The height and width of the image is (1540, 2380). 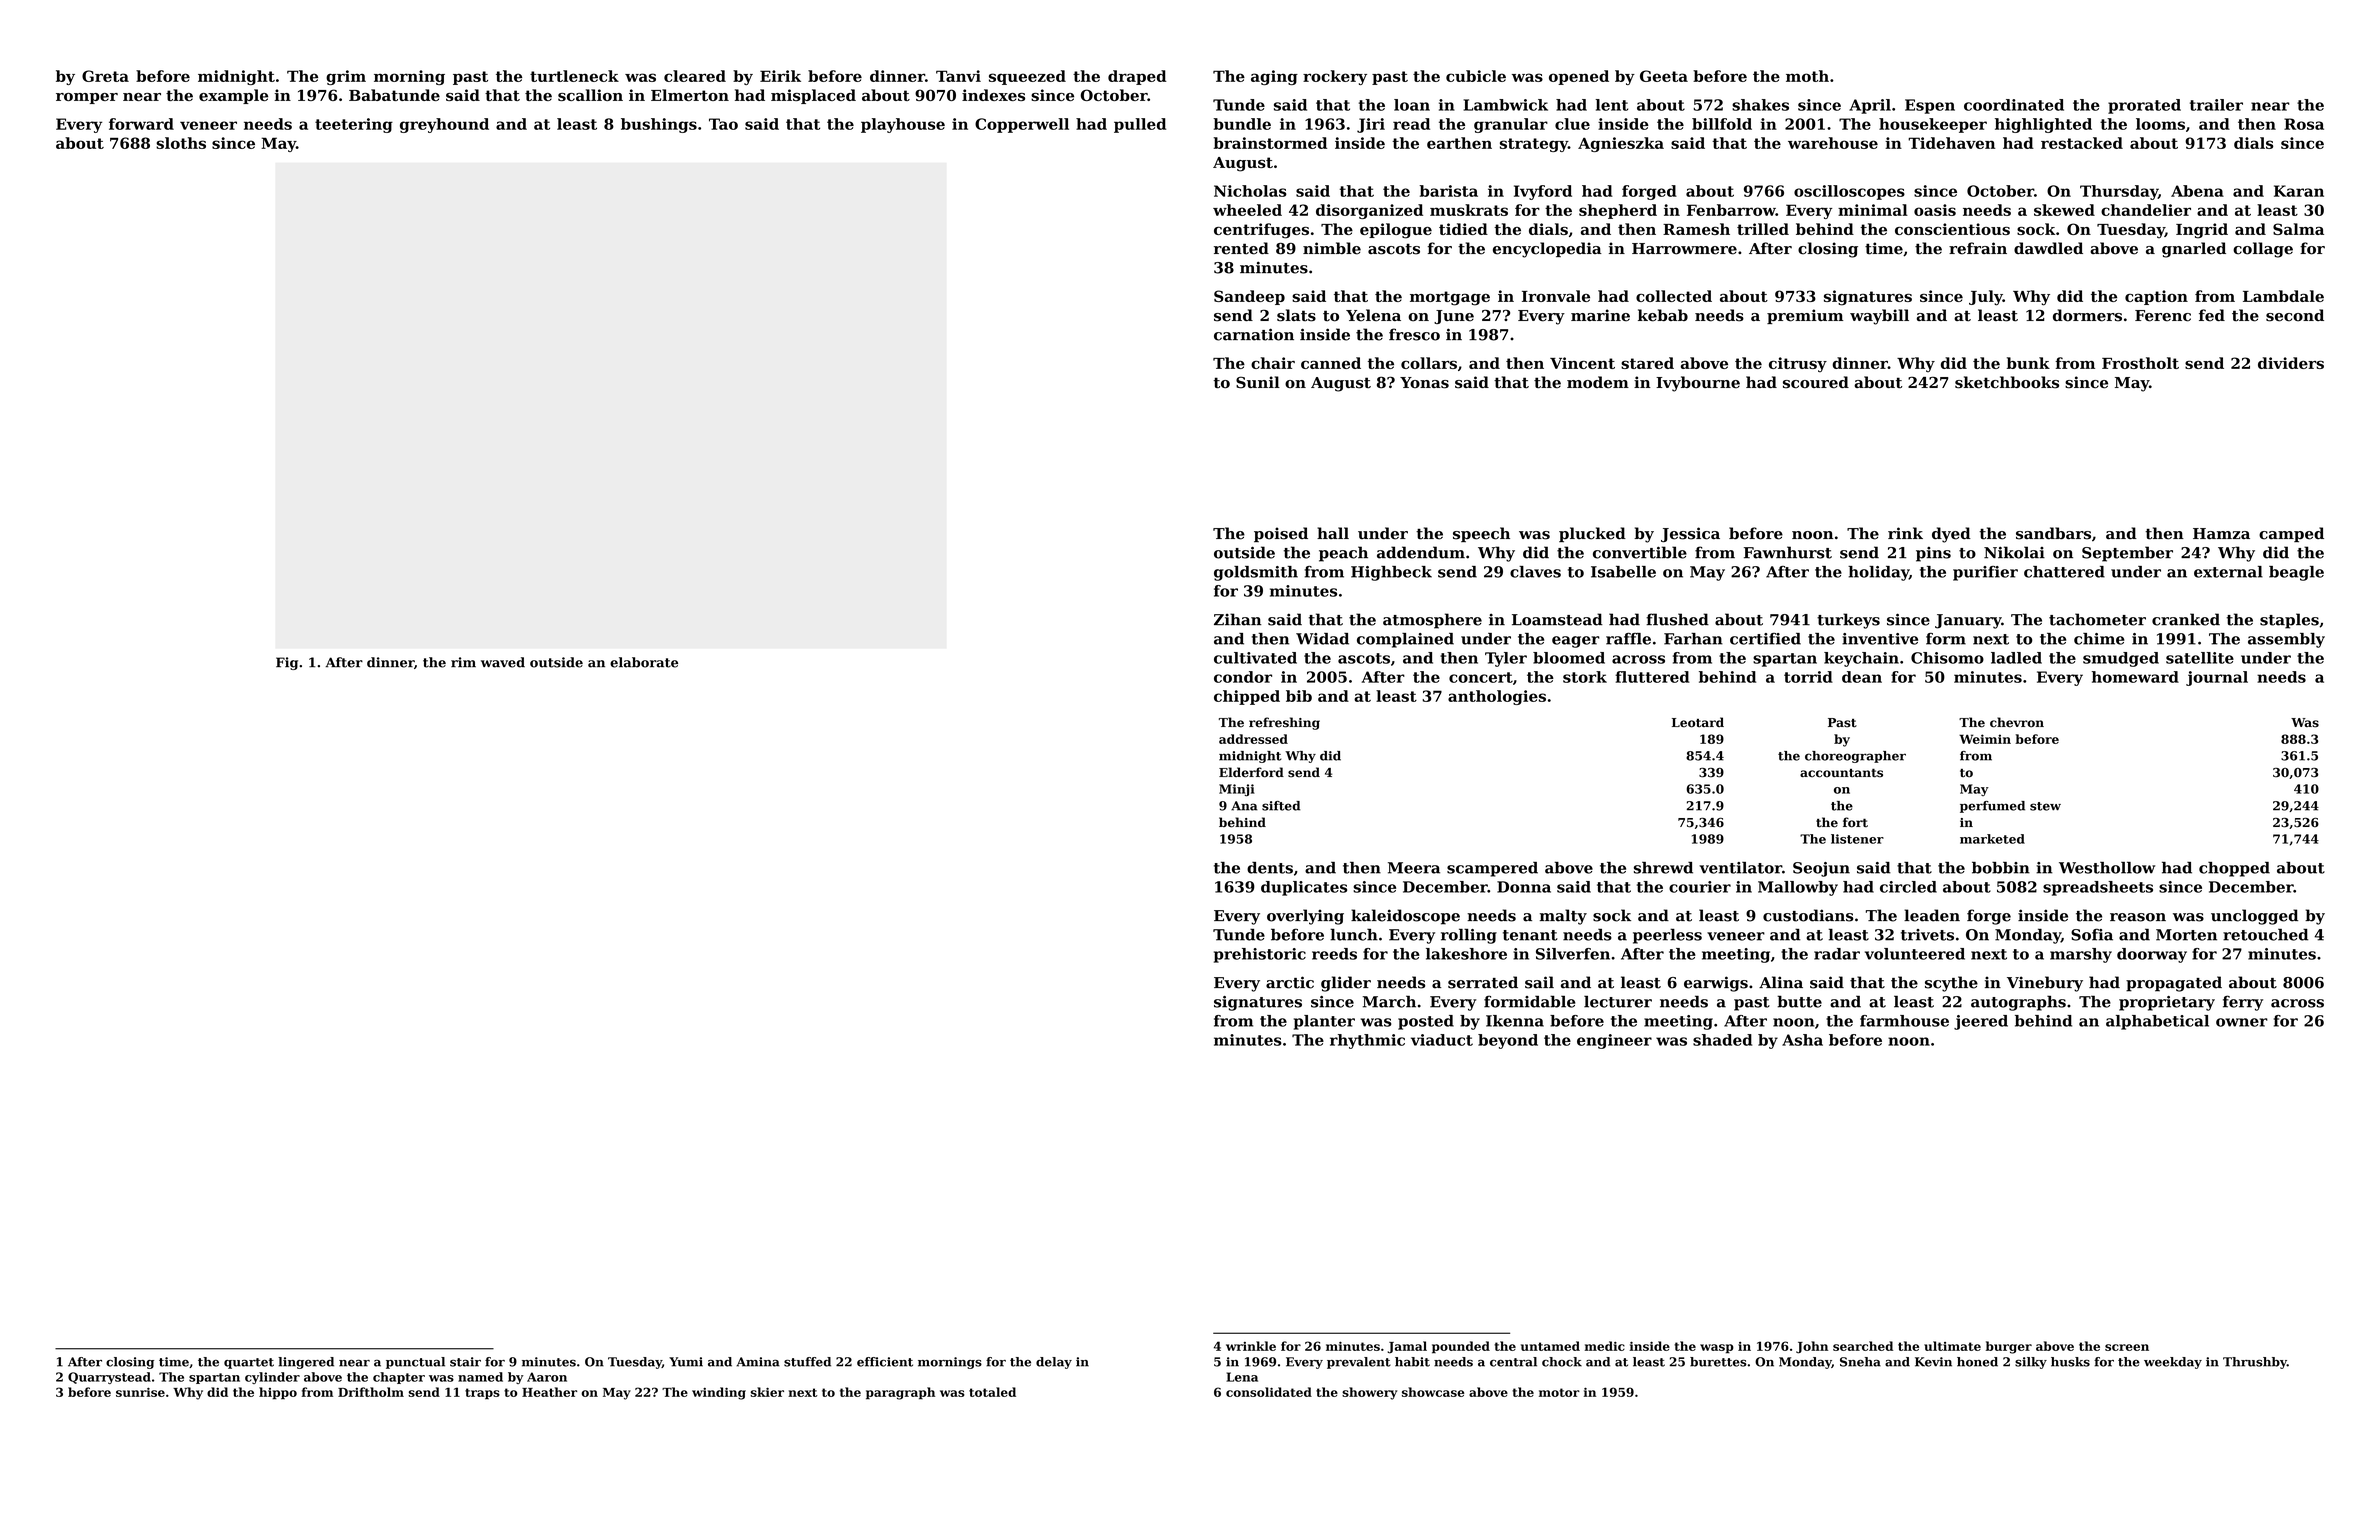 What do you see at coordinates (1260, 955) in the image?
I see `prehistoric` at bounding box center [1260, 955].
